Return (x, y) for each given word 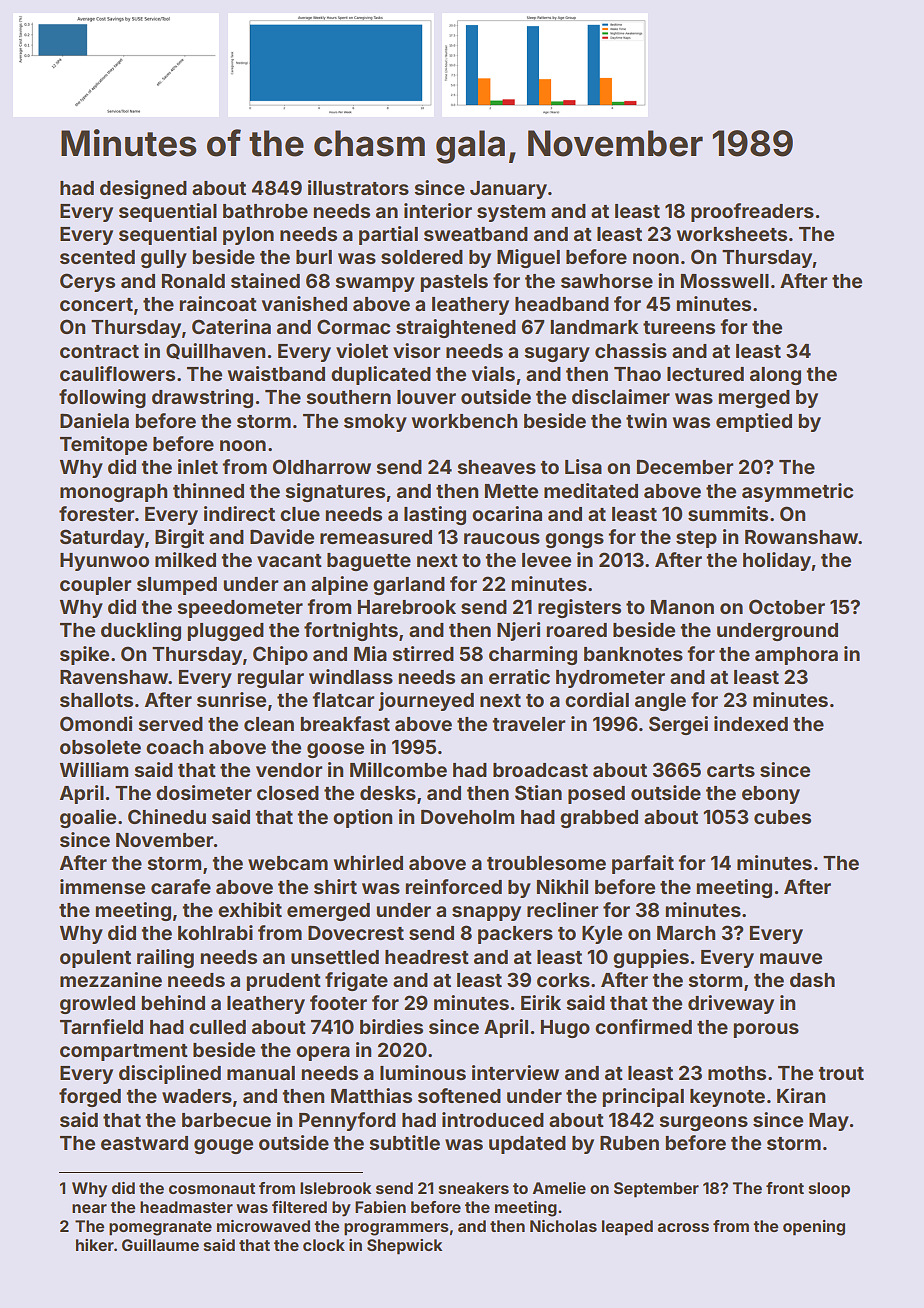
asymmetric (797, 492)
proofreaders (752, 212)
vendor (289, 770)
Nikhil (562, 886)
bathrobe (265, 211)
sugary (557, 354)
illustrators (358, 187)
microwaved (263, 1226)
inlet (198, 466)
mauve (791, 958)
